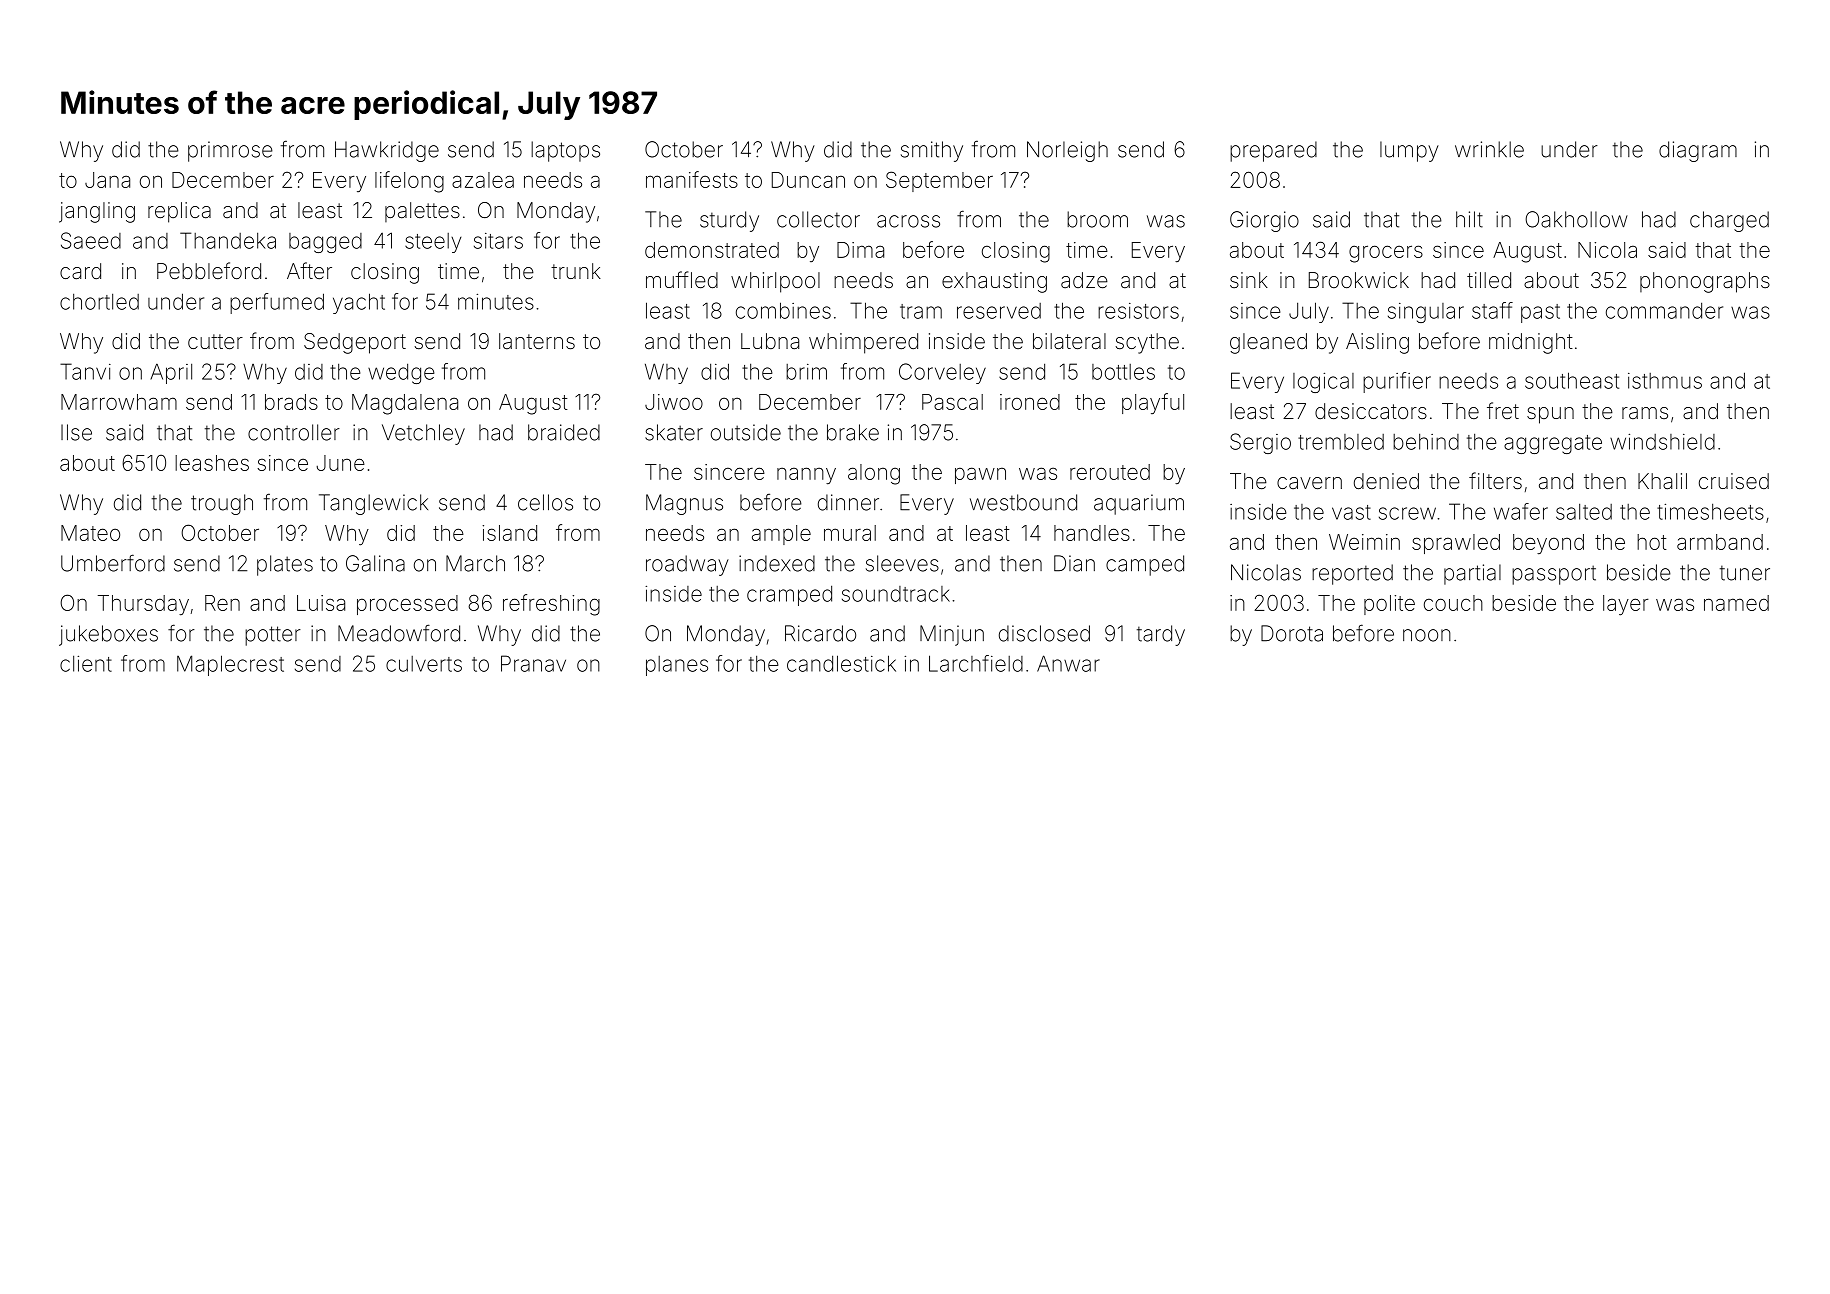  Describe the element at coordinates (902, 563) in the screenshot. I see `sleeves` at that location.
